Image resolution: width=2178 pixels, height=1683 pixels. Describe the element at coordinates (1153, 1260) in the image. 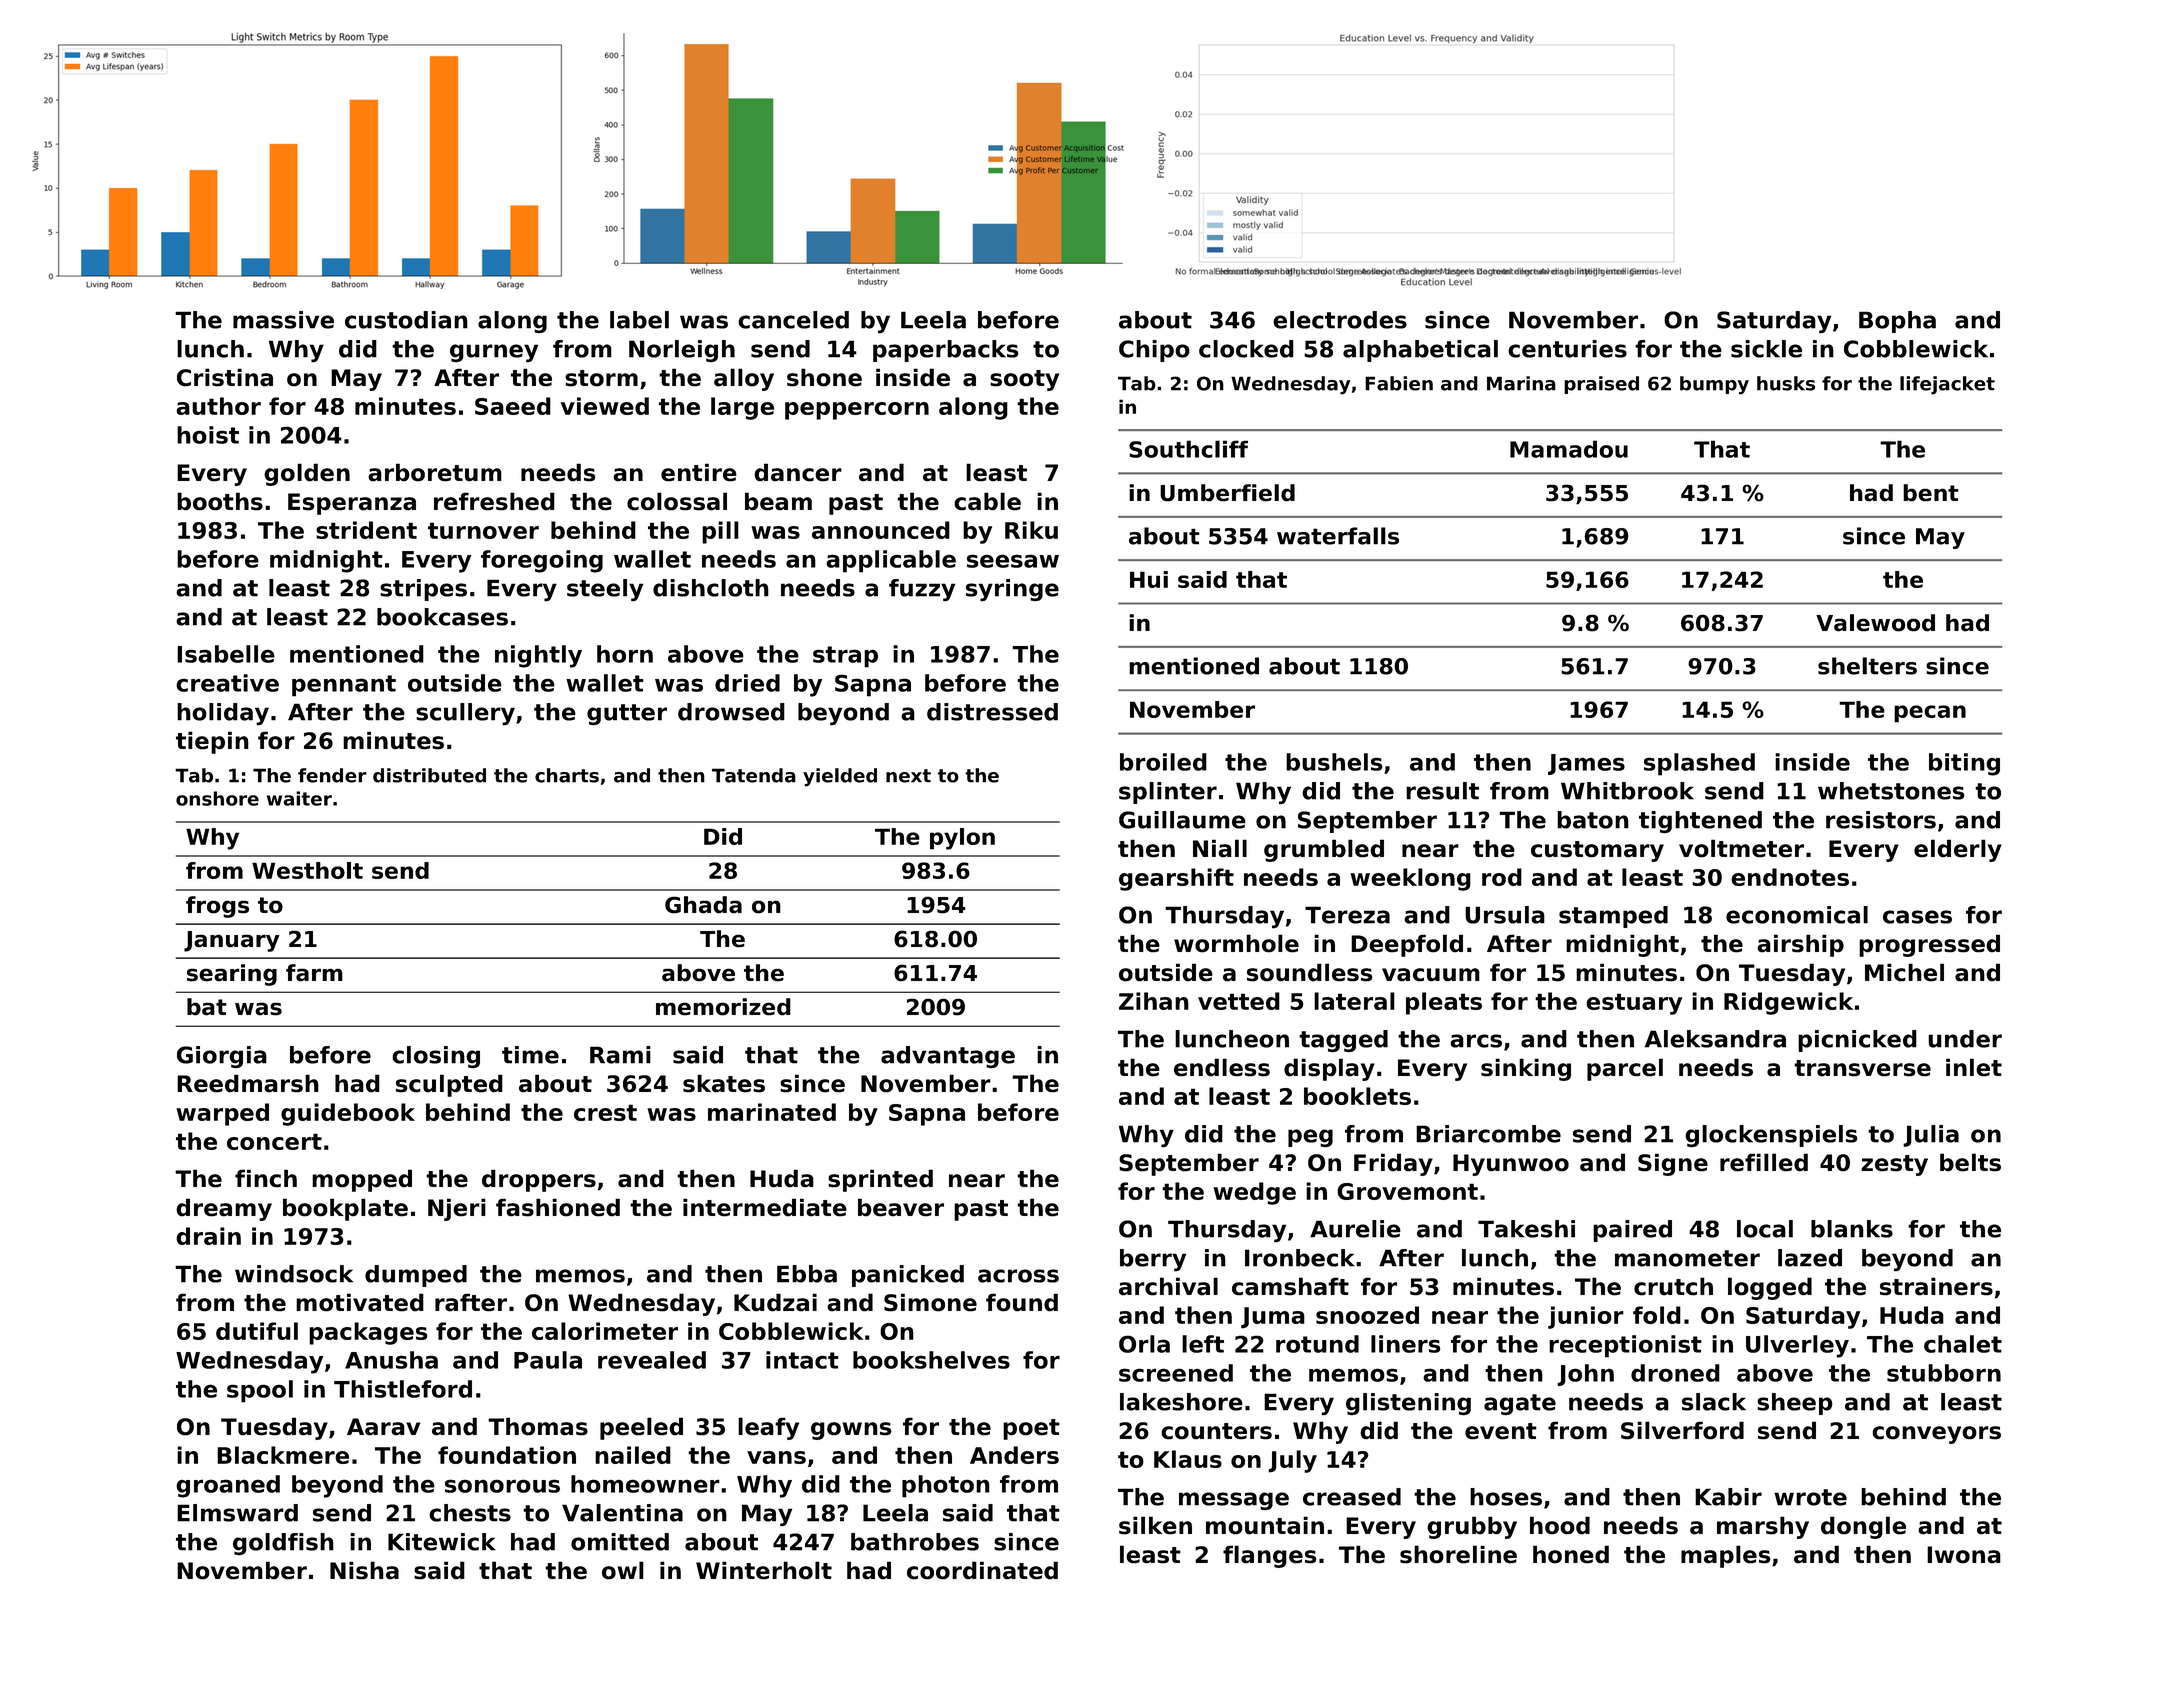

I see `berry` at that location.
